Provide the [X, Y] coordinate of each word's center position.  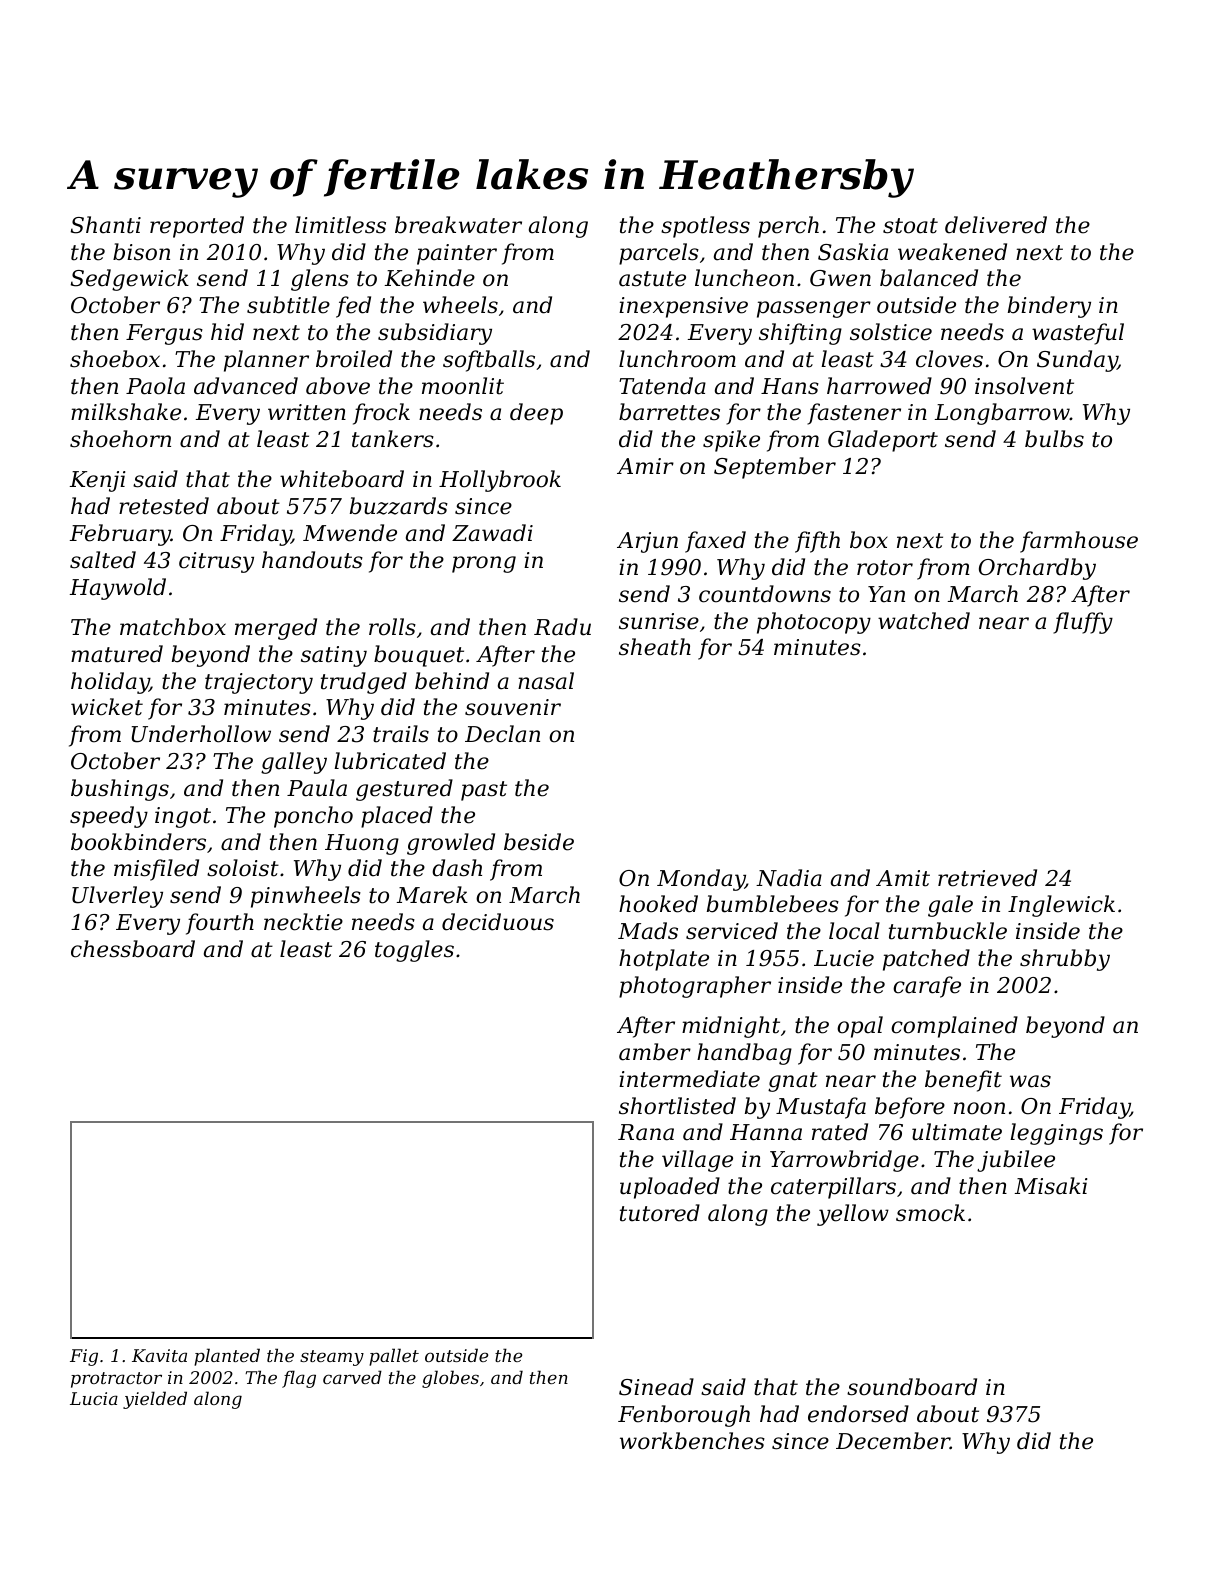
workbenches [692, 1441]
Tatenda [662, 386]
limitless [340, 225]
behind [452, 681]
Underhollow [201, 734]
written [307, 412]
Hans [790, 386]
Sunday [1077, 361]
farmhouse [1079, 542]
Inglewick [1061, 906]
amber [655, 1052]
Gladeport [883, 441]
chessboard [133, 949]
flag [299, 1379]
